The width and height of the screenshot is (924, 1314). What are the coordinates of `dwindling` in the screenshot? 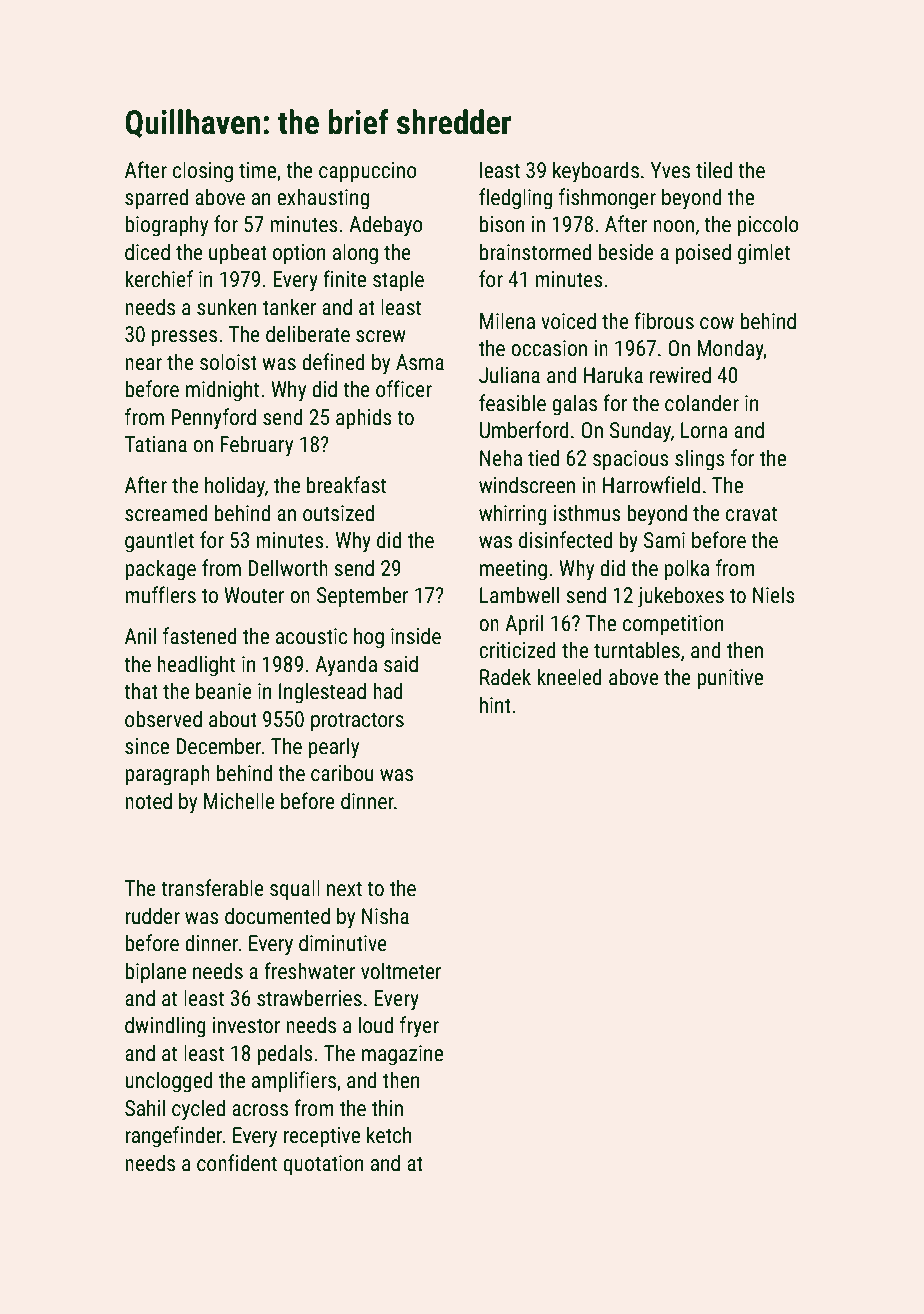 It's located at (165, 1027).
